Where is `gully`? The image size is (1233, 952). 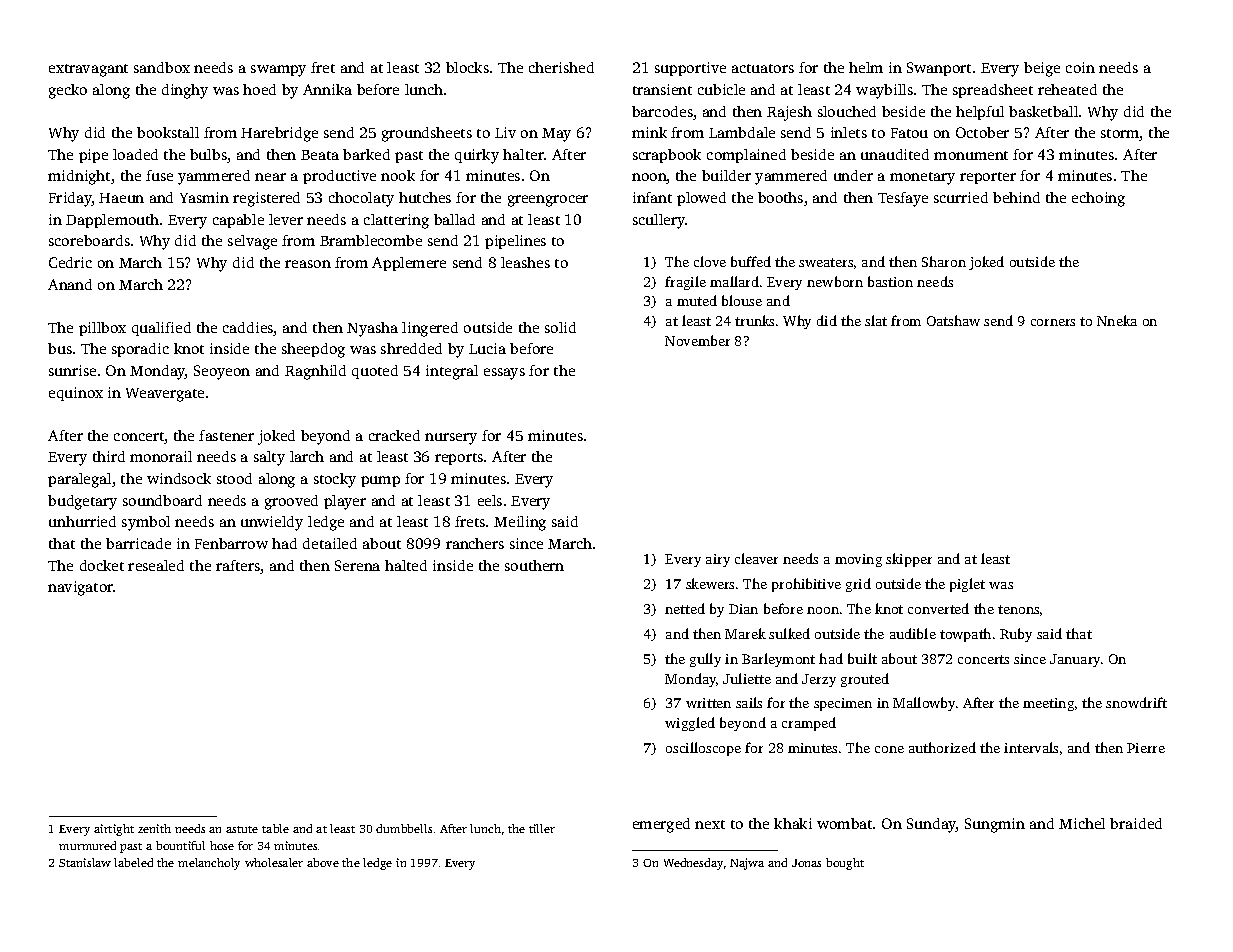 gully is located at coordinates (705, 660).
